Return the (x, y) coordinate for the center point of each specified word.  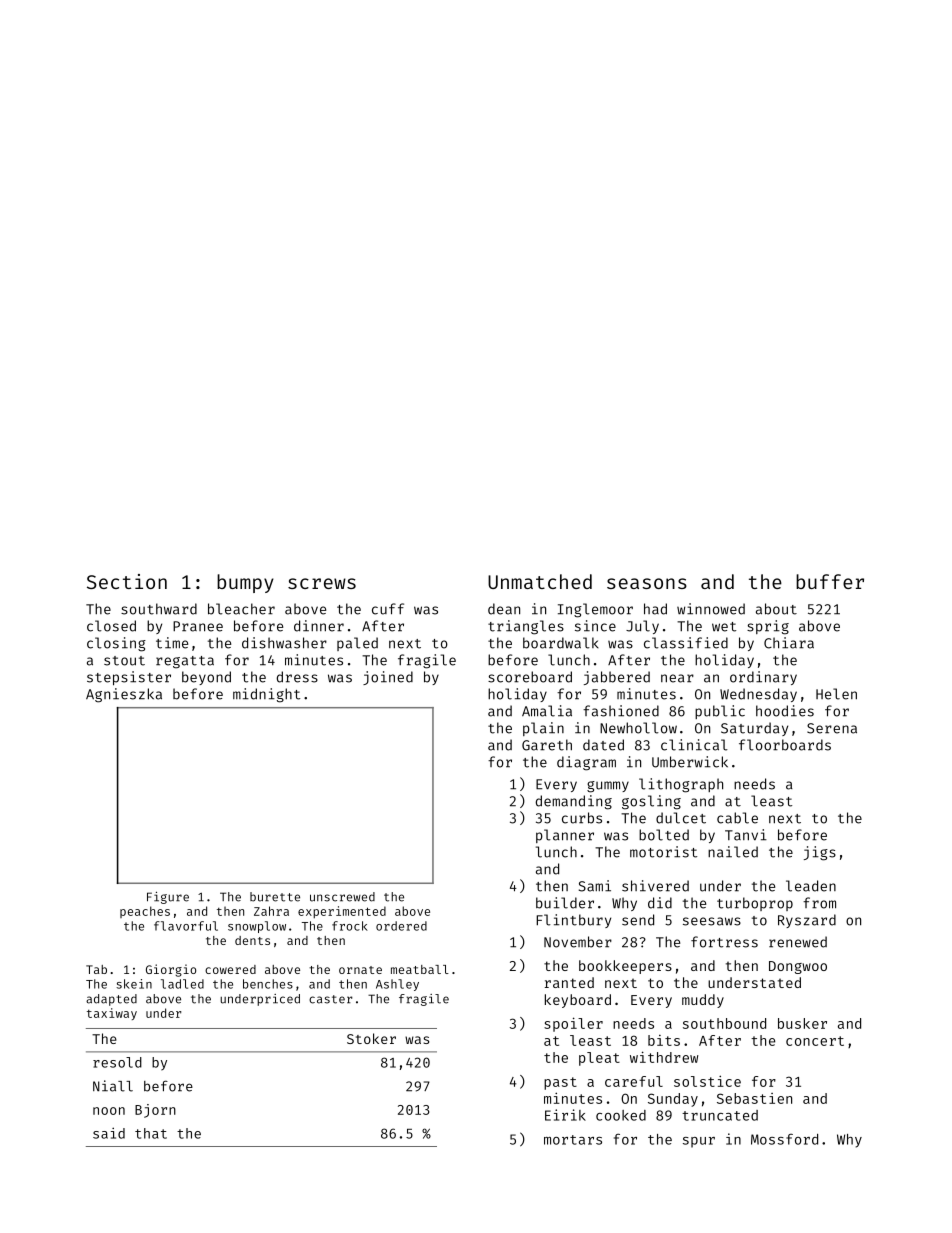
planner (565, 836)
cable (737, 818)
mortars (573, 1140)
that (151, 1133)
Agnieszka (124, 695)
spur (699, 1142)
